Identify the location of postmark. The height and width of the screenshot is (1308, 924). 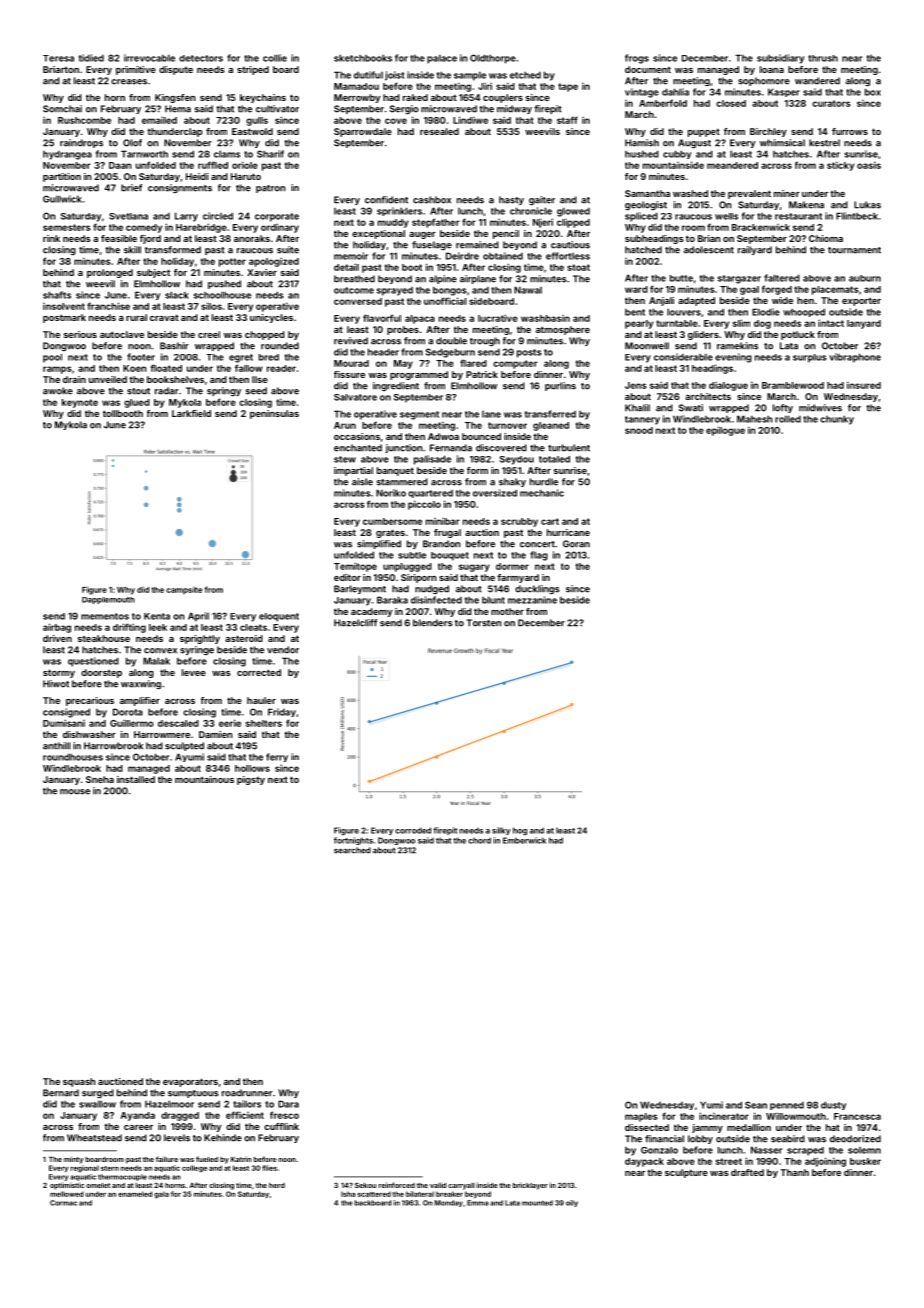
(64, 318).
